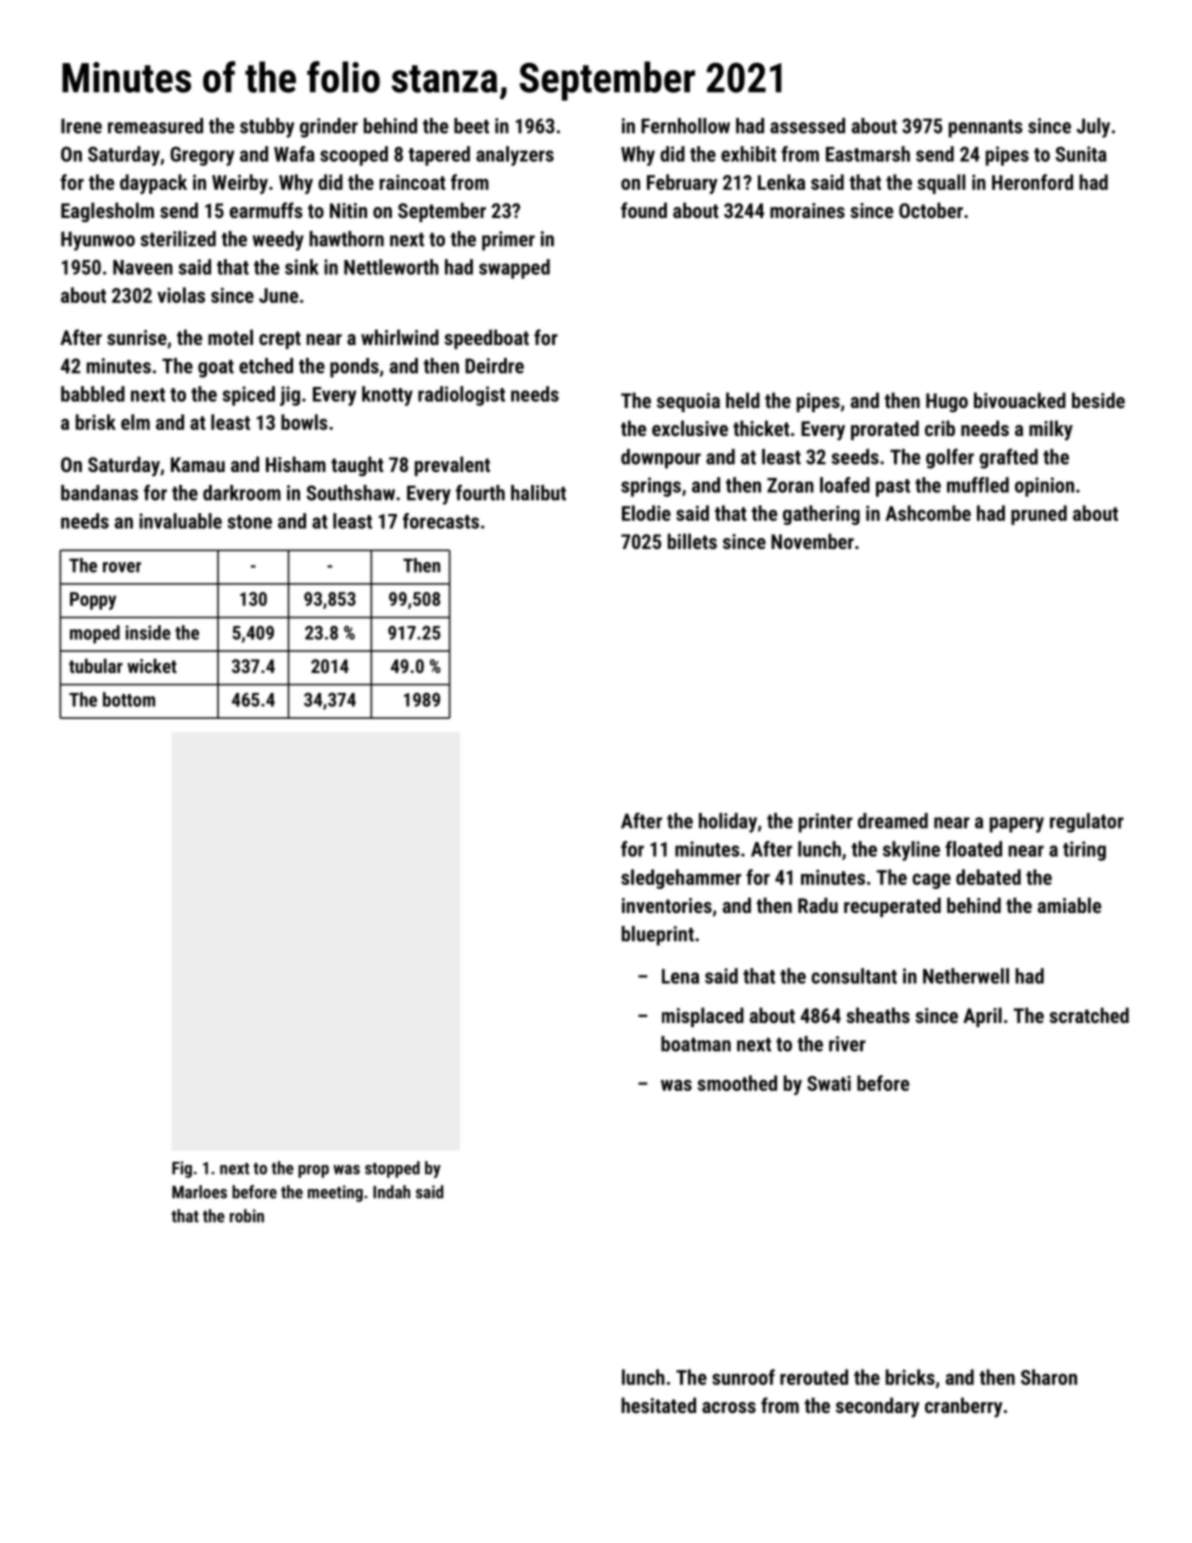 The image size is (1192, 1543). What do you see at coordinates (391, 1192) in the document?
I see `Indah` at bounding box center [391, 1192].
